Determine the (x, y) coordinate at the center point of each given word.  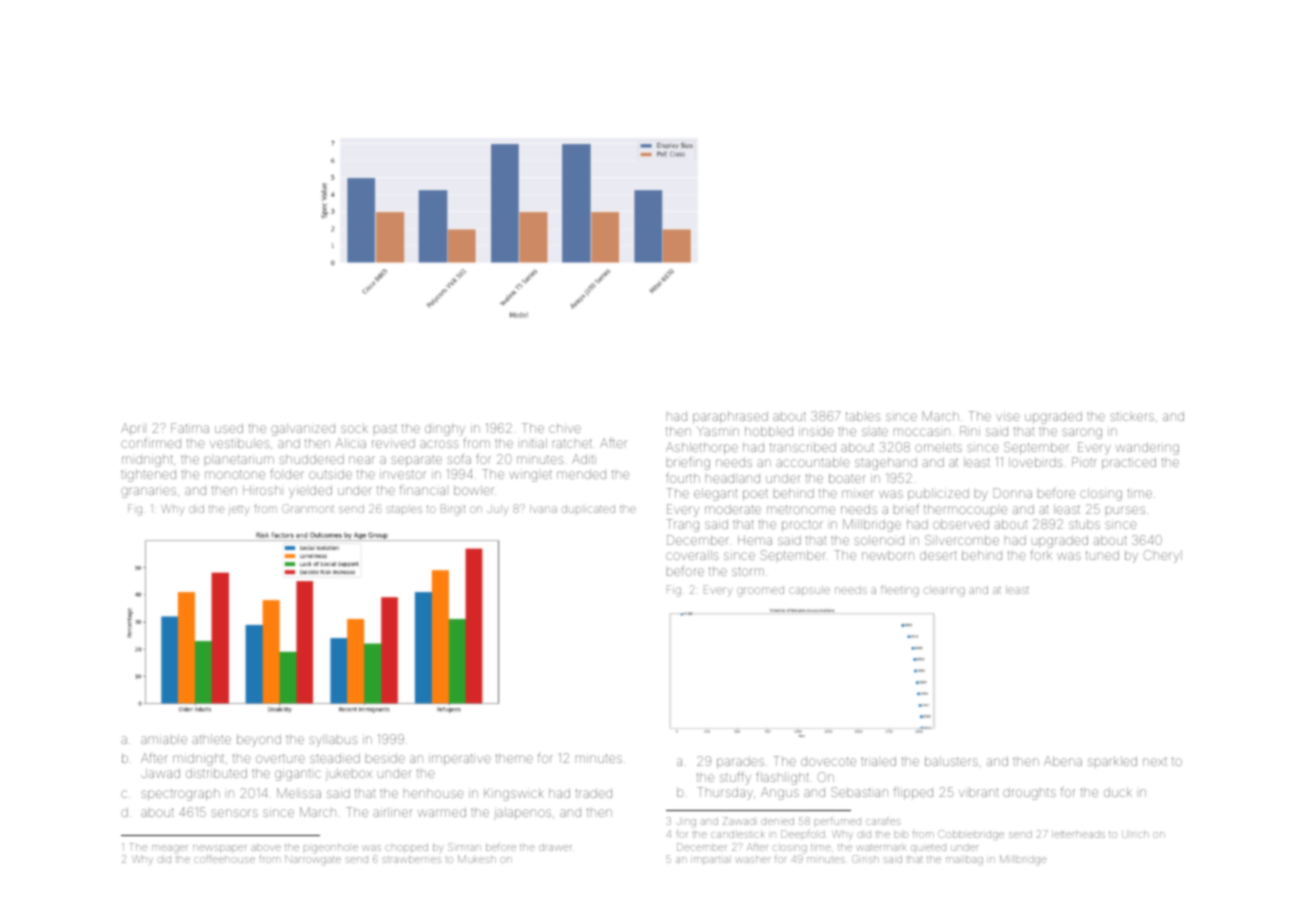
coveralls (692, 555)
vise (1008, 416)
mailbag (964, 860)
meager (170, 849)
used (229, 428)
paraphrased (730, 417)
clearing (944, 591)
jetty (239, 511)
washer (753, 859)
